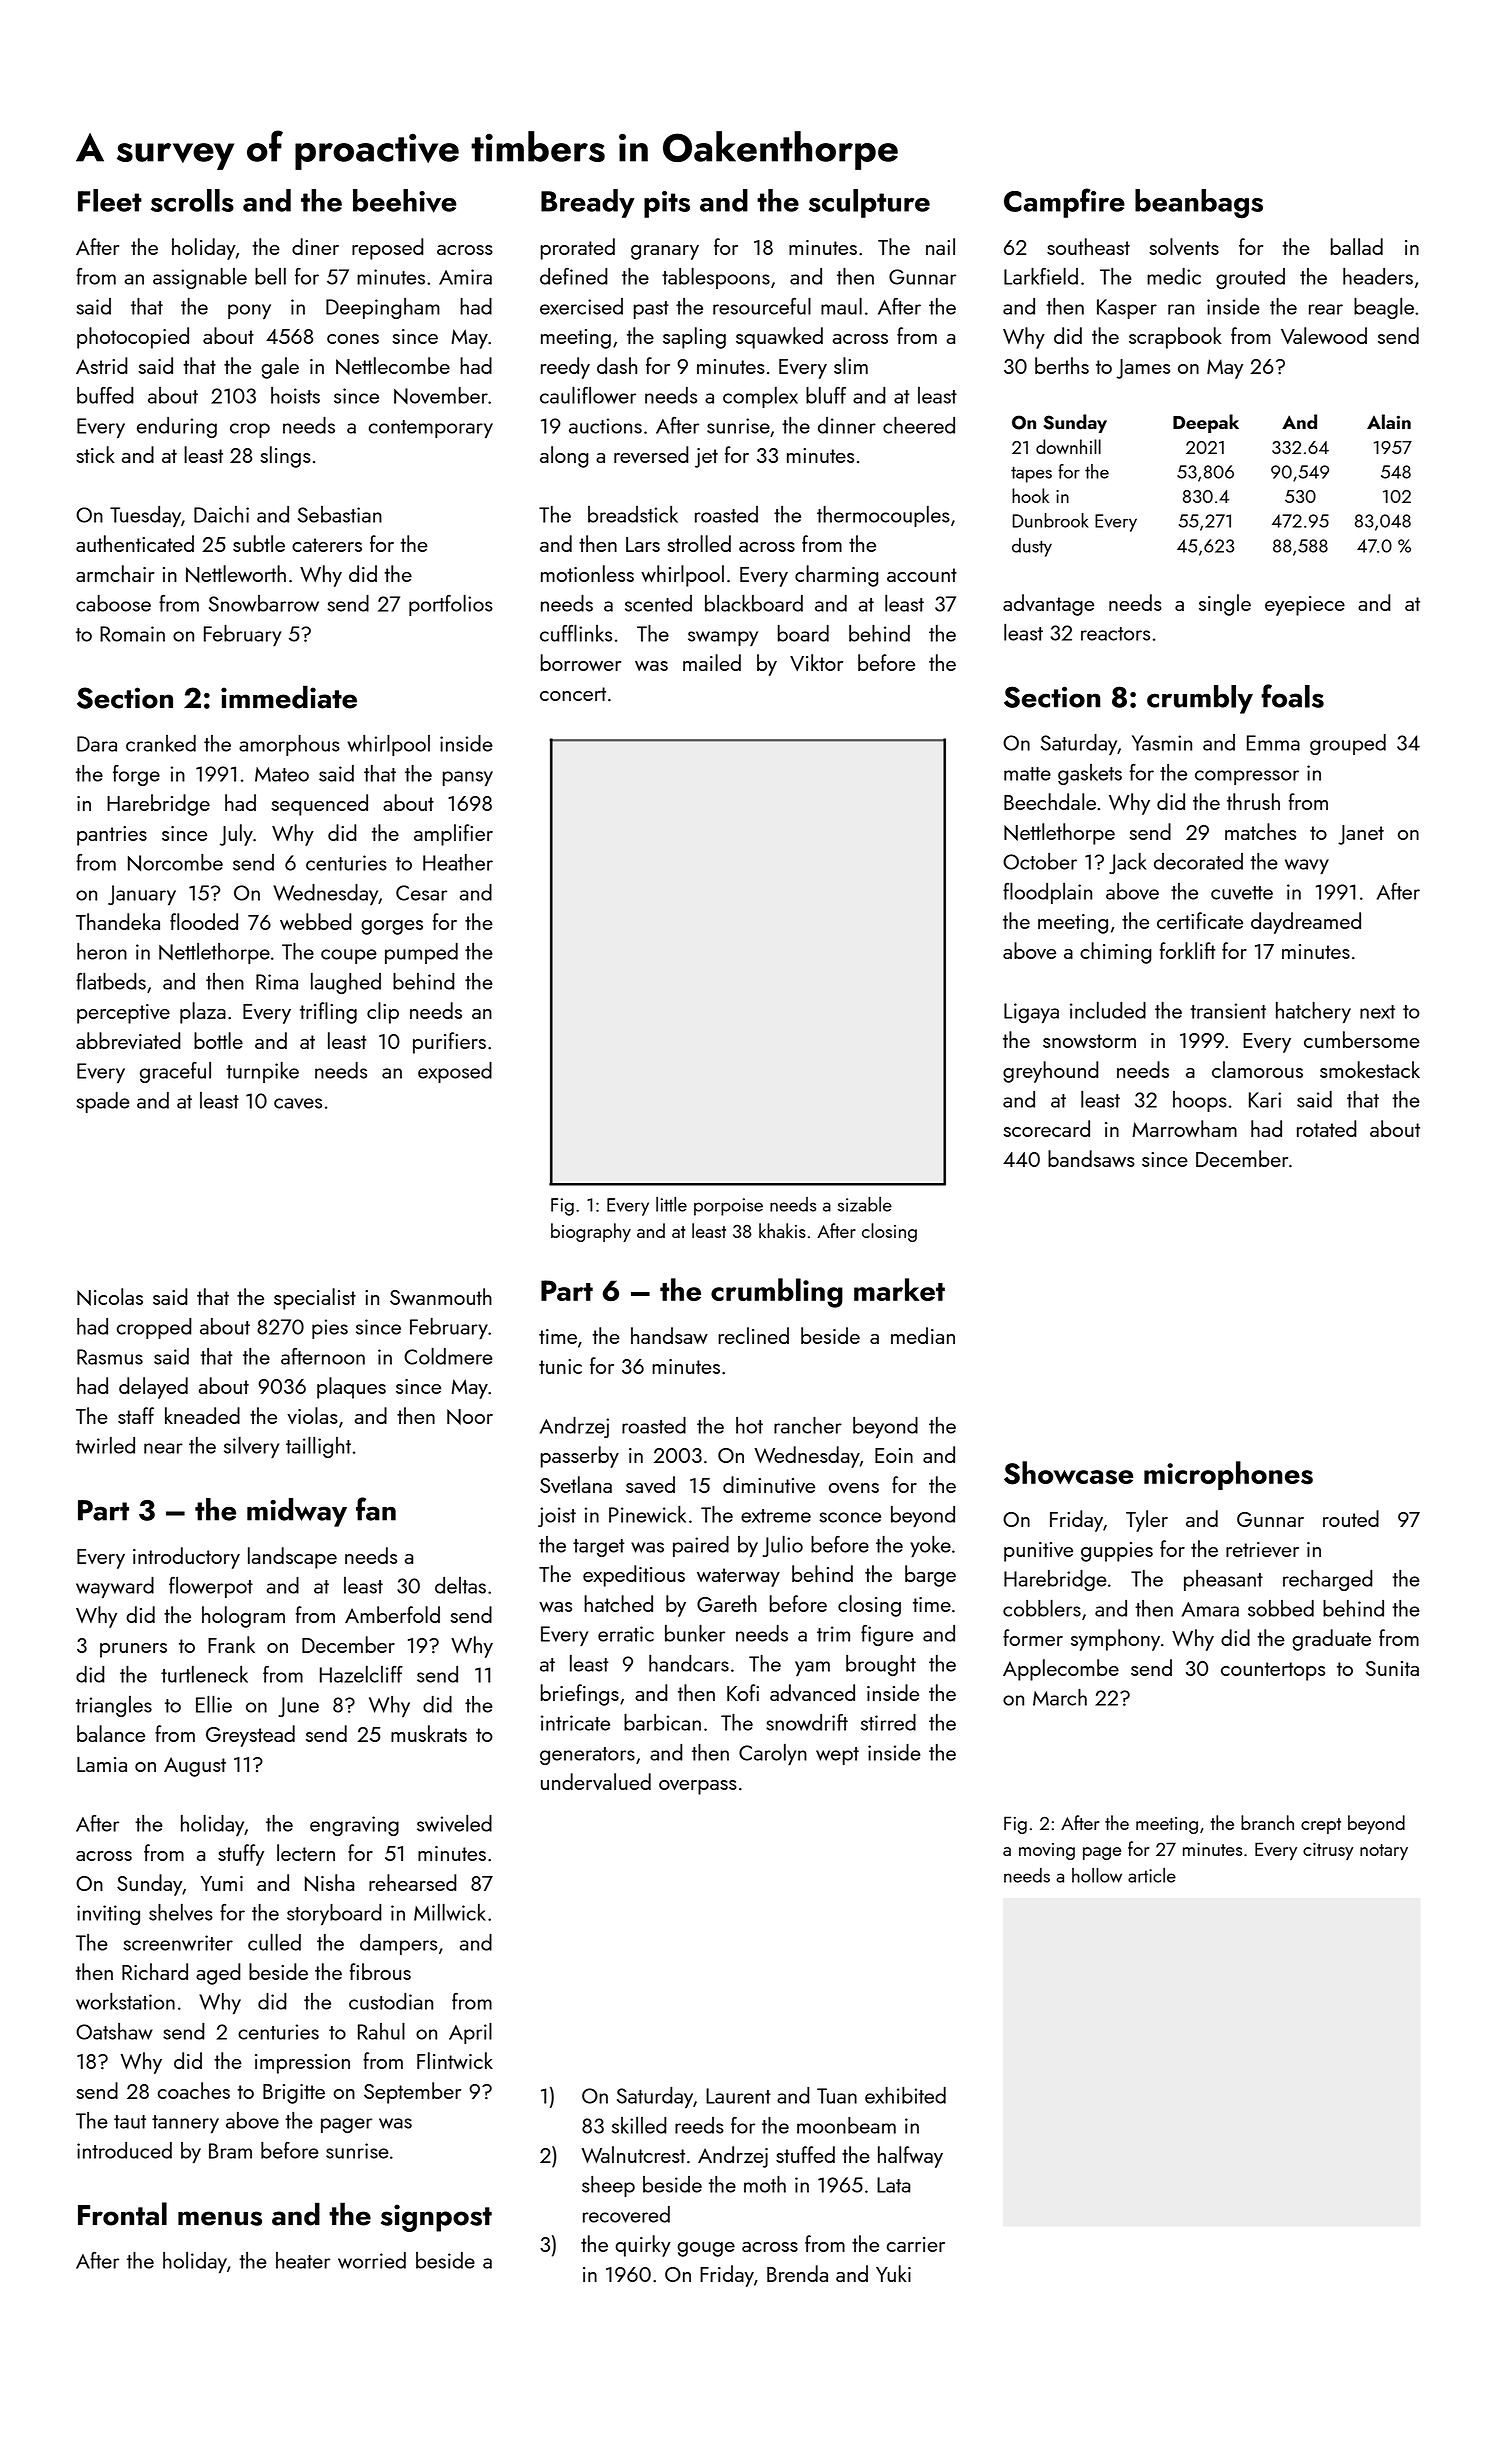  I want to click on barge, so click(930, 1576).
